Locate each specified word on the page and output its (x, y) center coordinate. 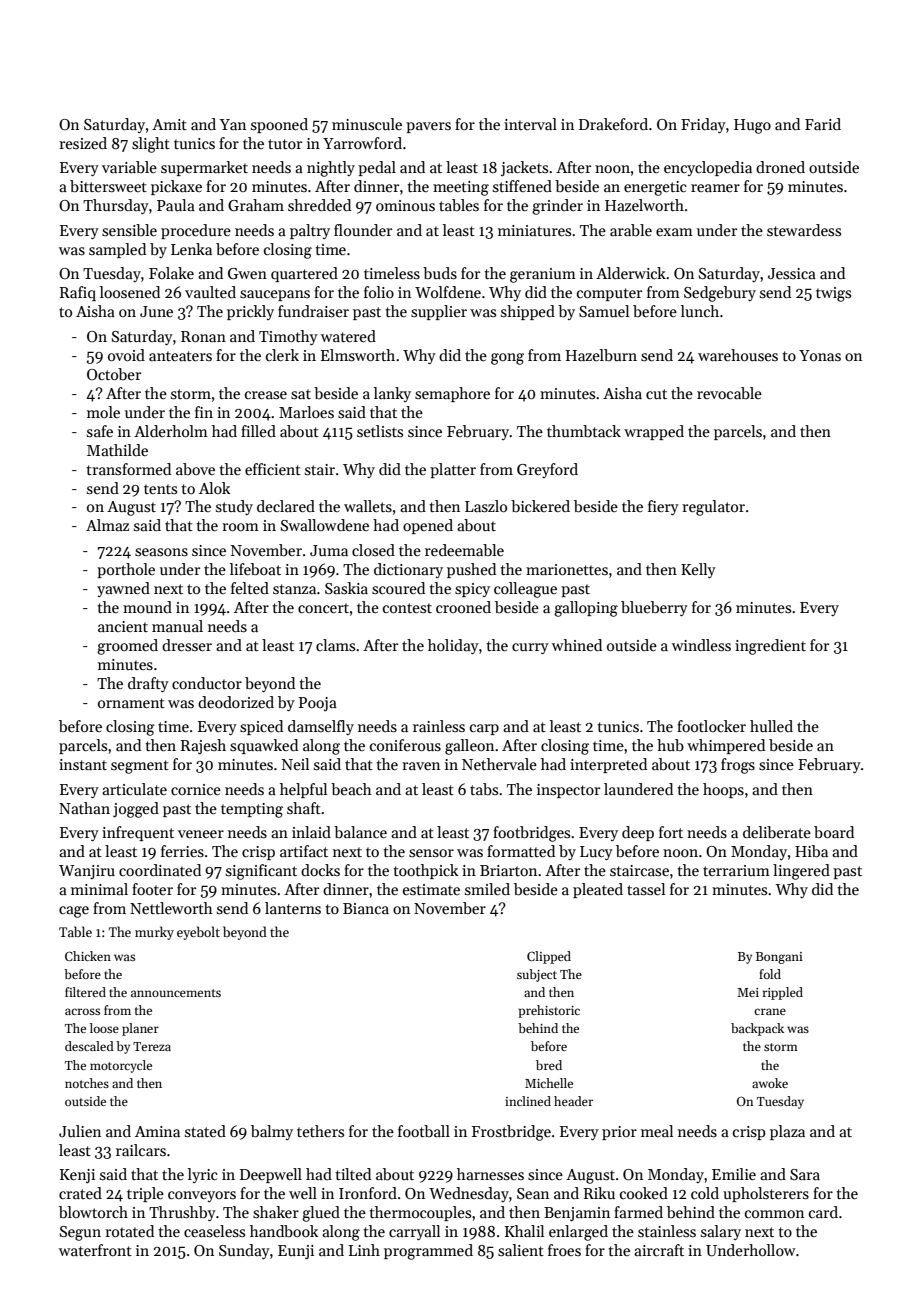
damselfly (321, 727)
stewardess (804, 230)
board (834, 832)
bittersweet (108, 186)
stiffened (522, 186)
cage (74, 912)
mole (103, 412)
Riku (599, 1193)
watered (348, 336)
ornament (131, 703)
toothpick (425, 871)
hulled (771, 726)
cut (656, 394)
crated (80, 1193)
